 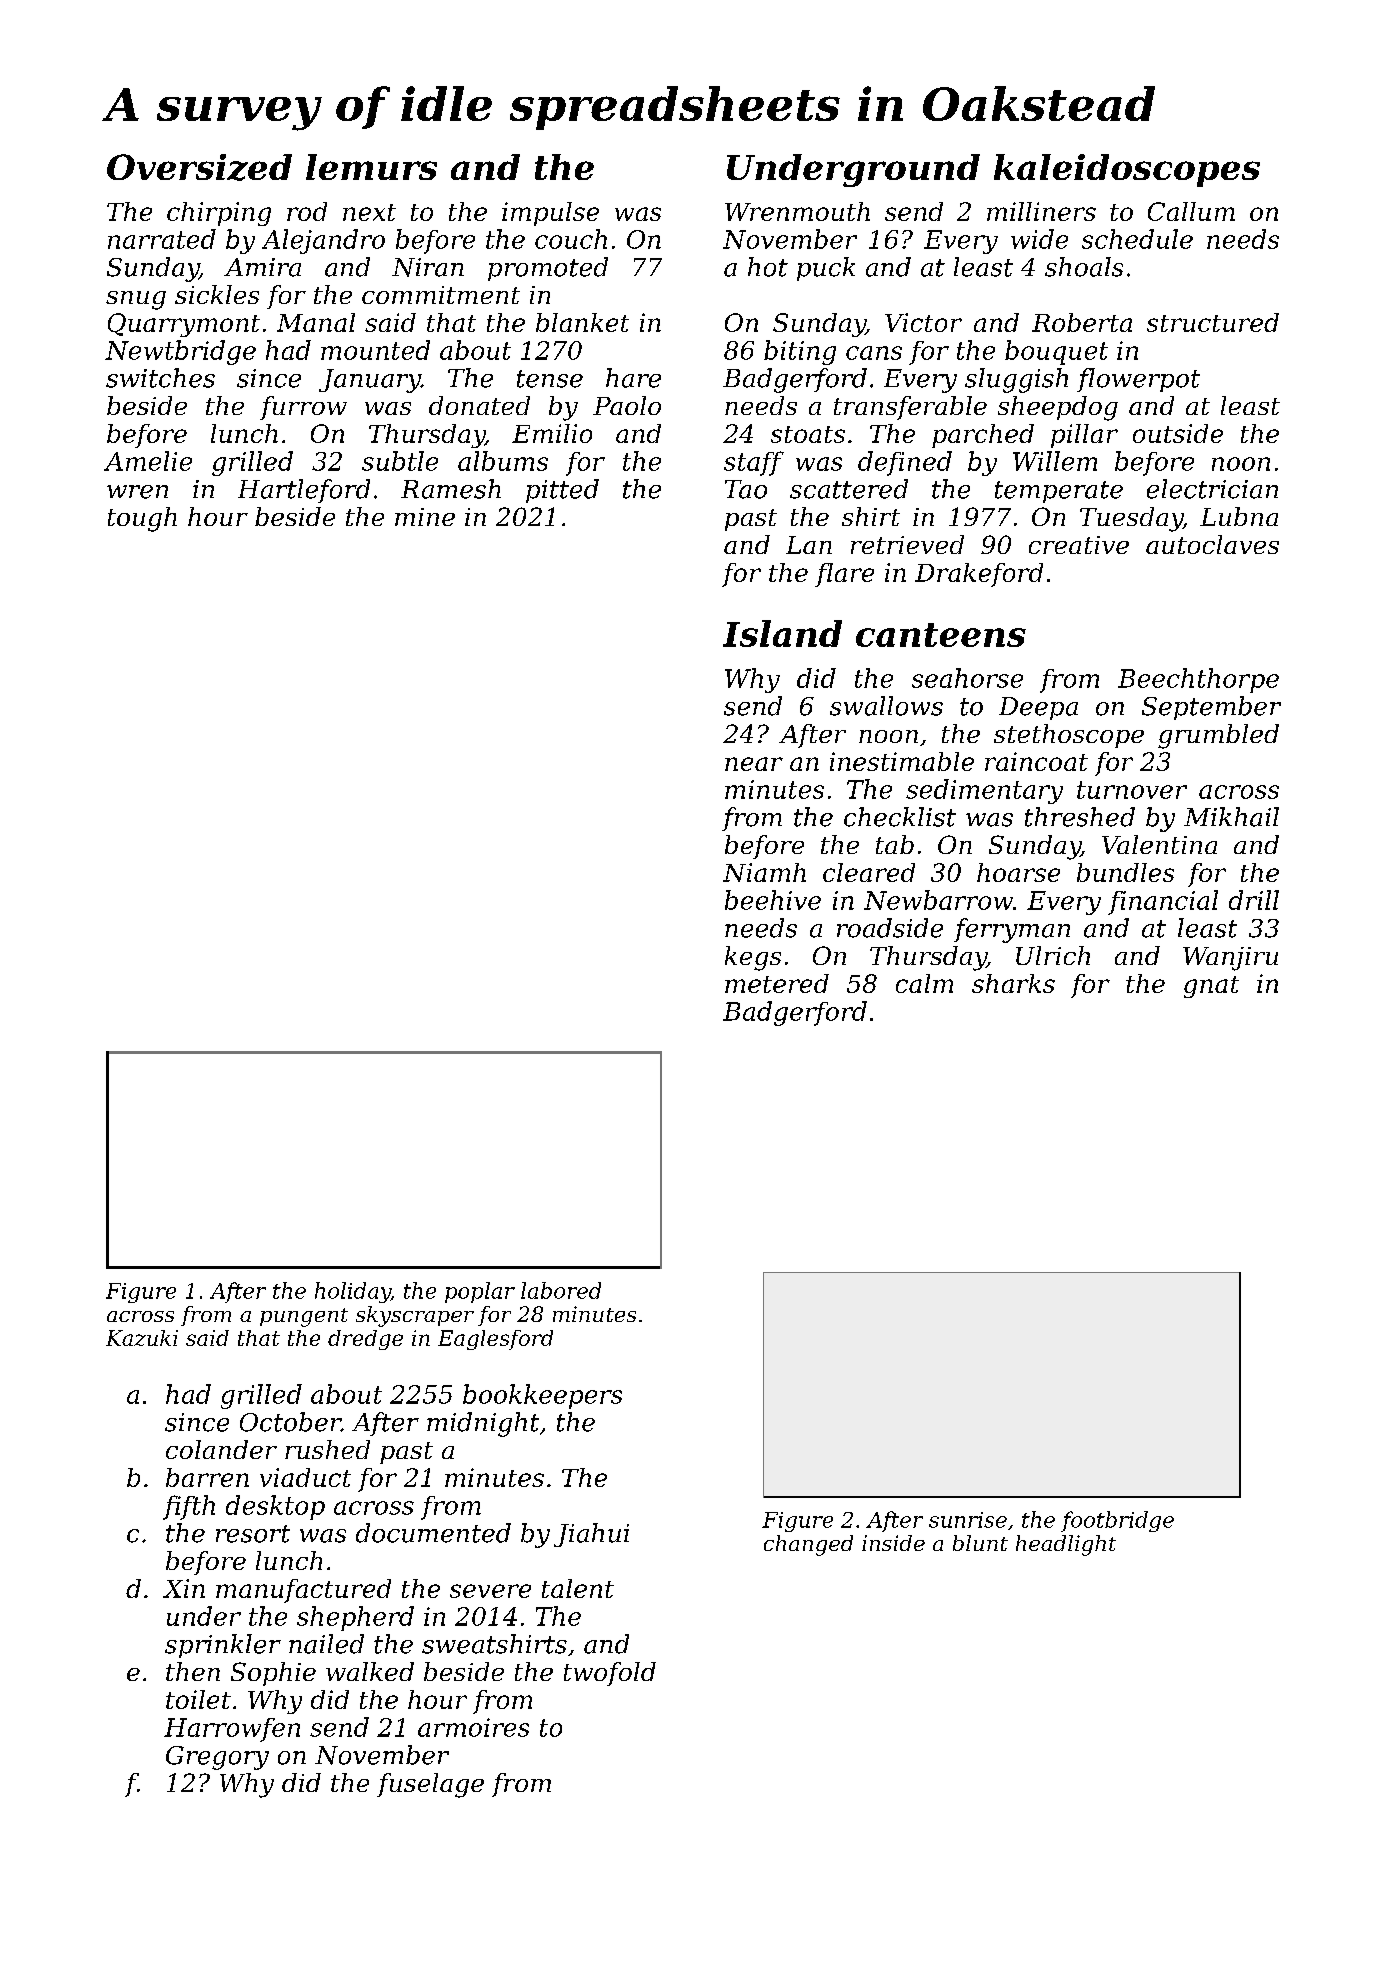 What do you see at coordinates (561, 1290) in the page?
I see `labored` at bounding box center [561, 1290].
